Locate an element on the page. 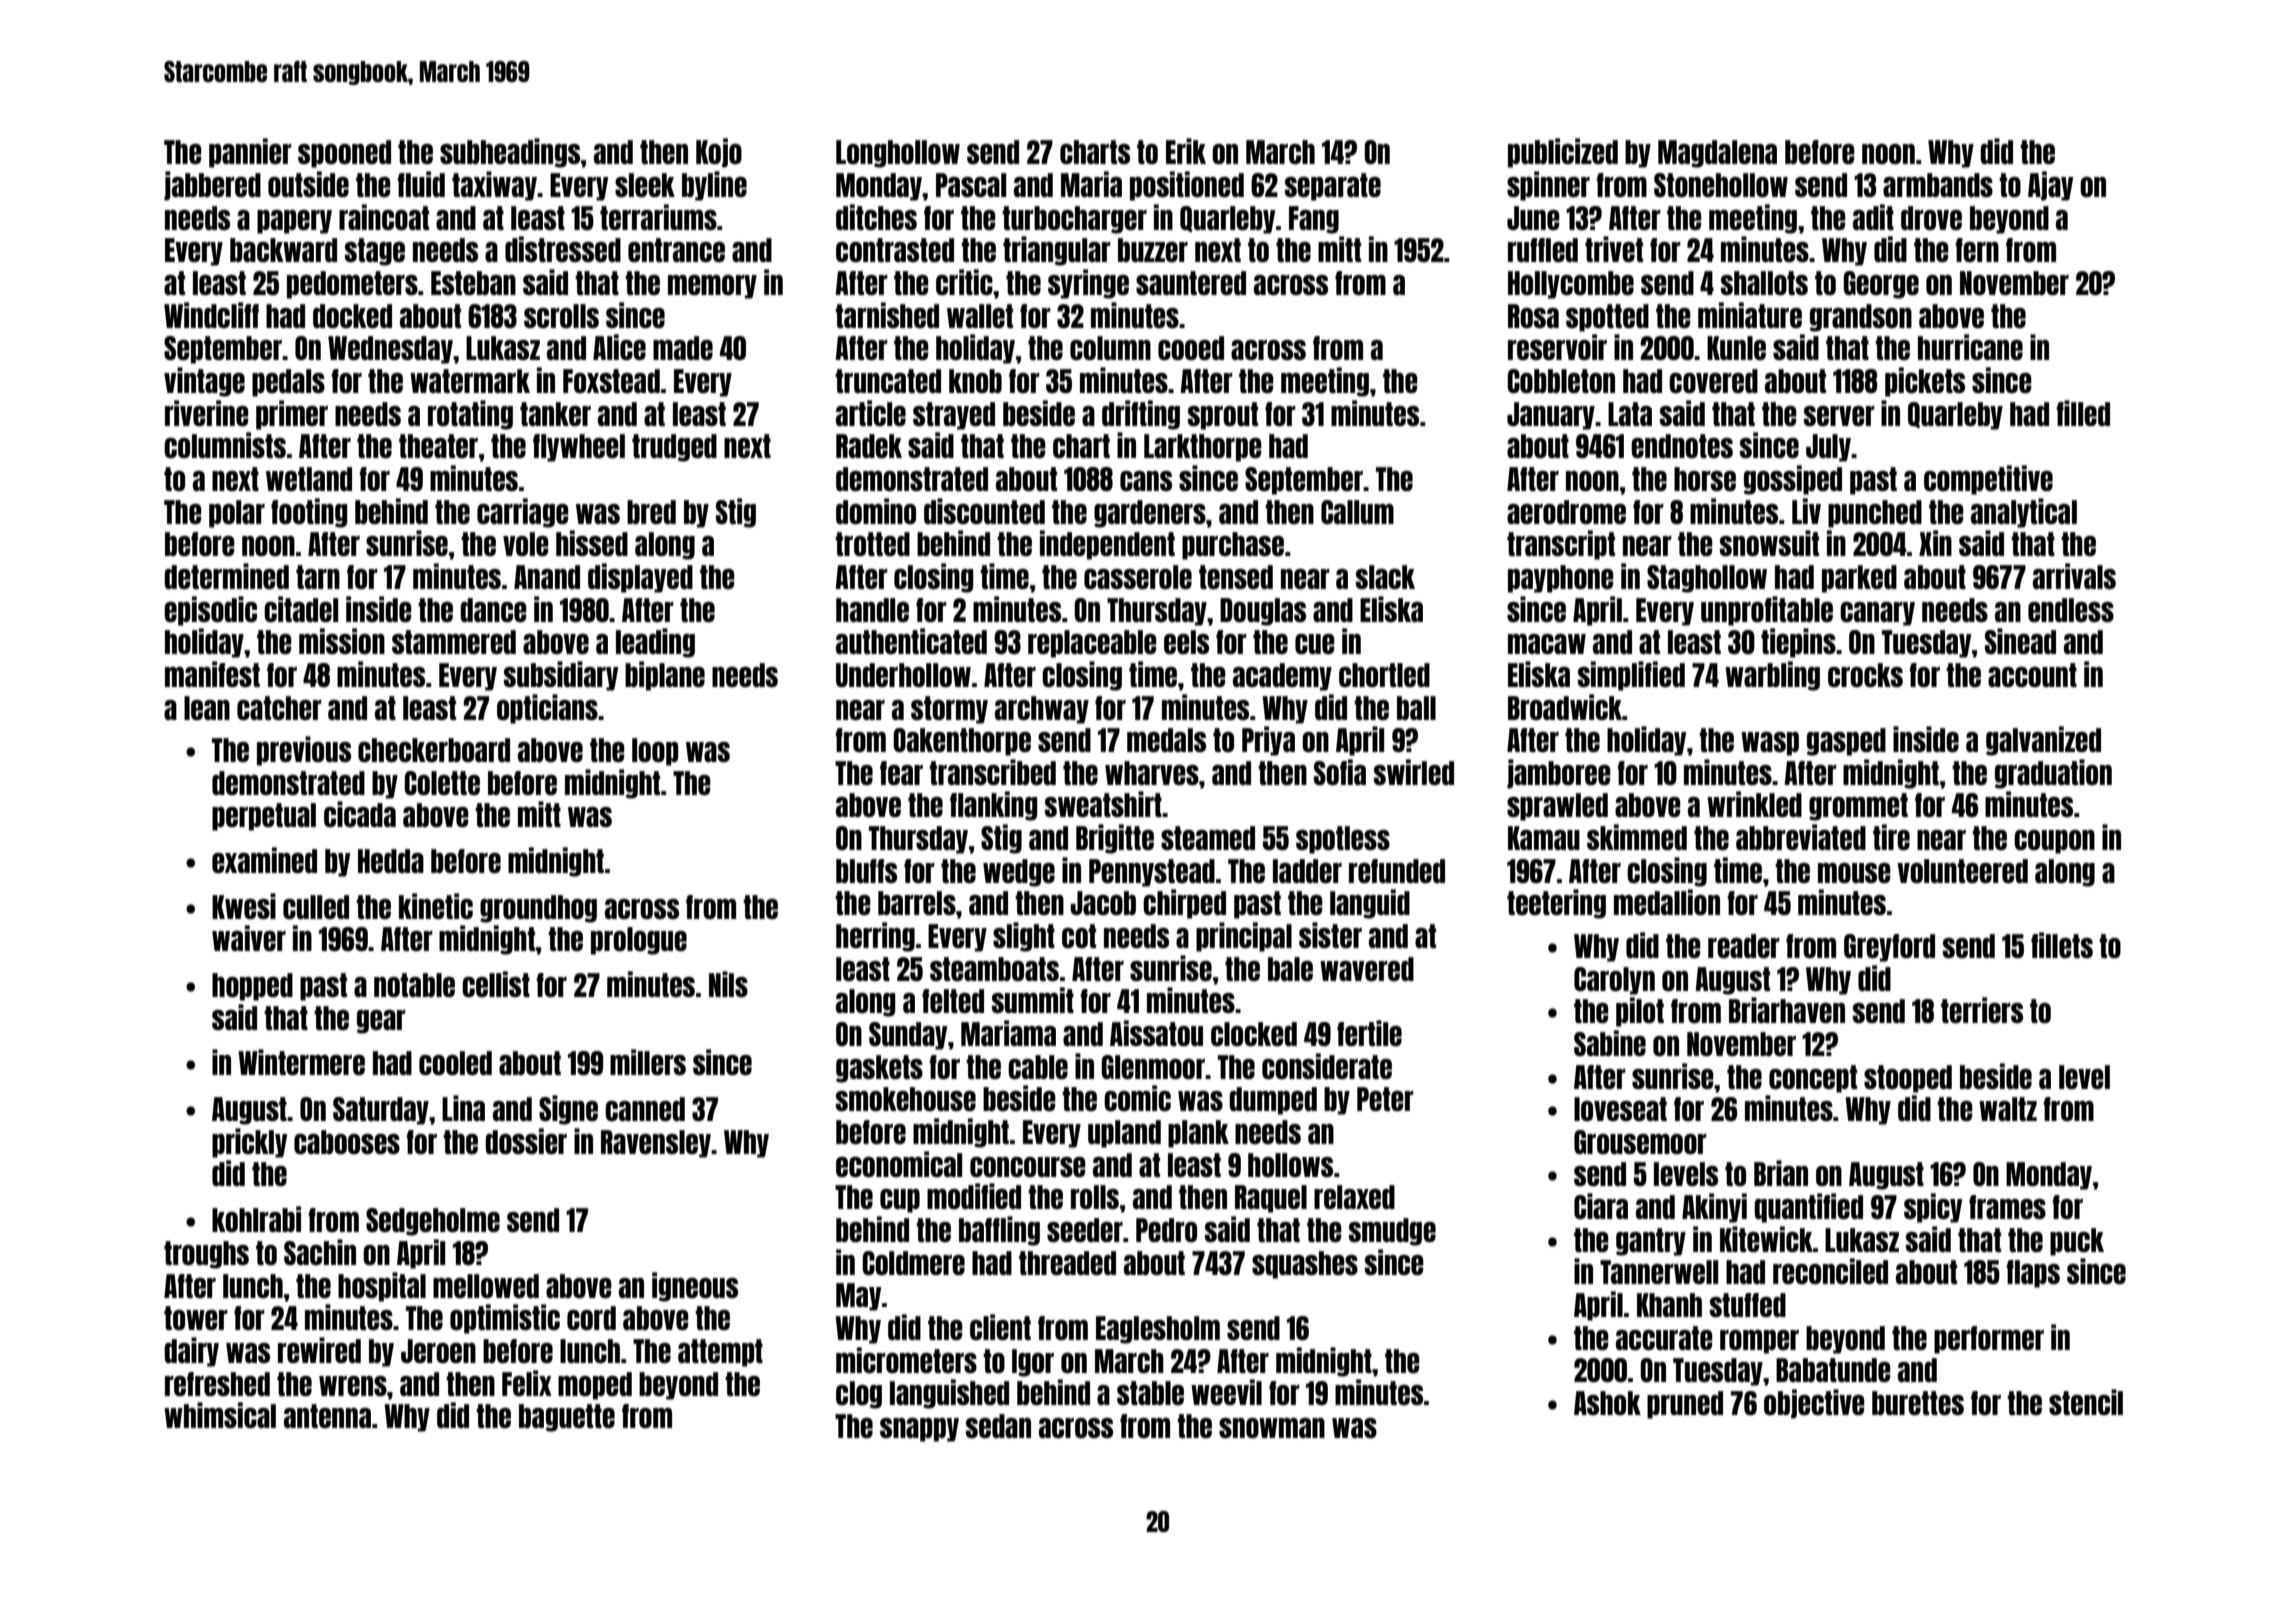 The width and height of the document is (2292, 1620). spooned is located at coordinates (344, 154).
